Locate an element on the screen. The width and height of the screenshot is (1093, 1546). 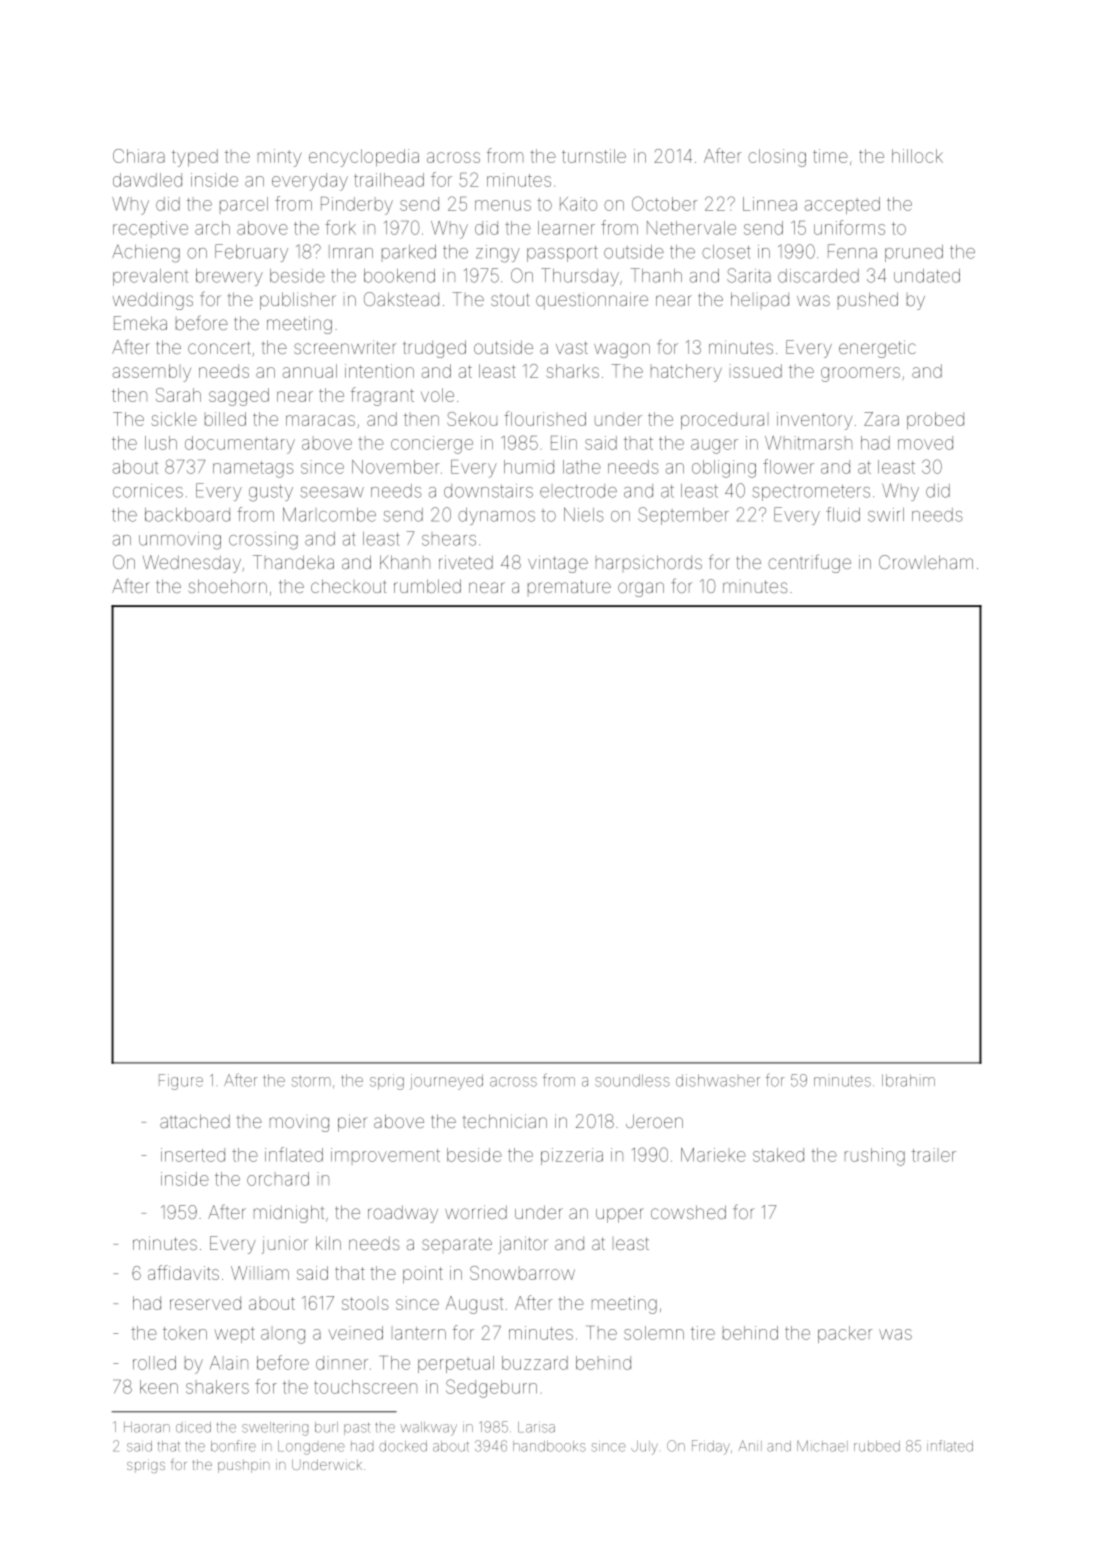
sickle is located at coordinates (174, 419).
